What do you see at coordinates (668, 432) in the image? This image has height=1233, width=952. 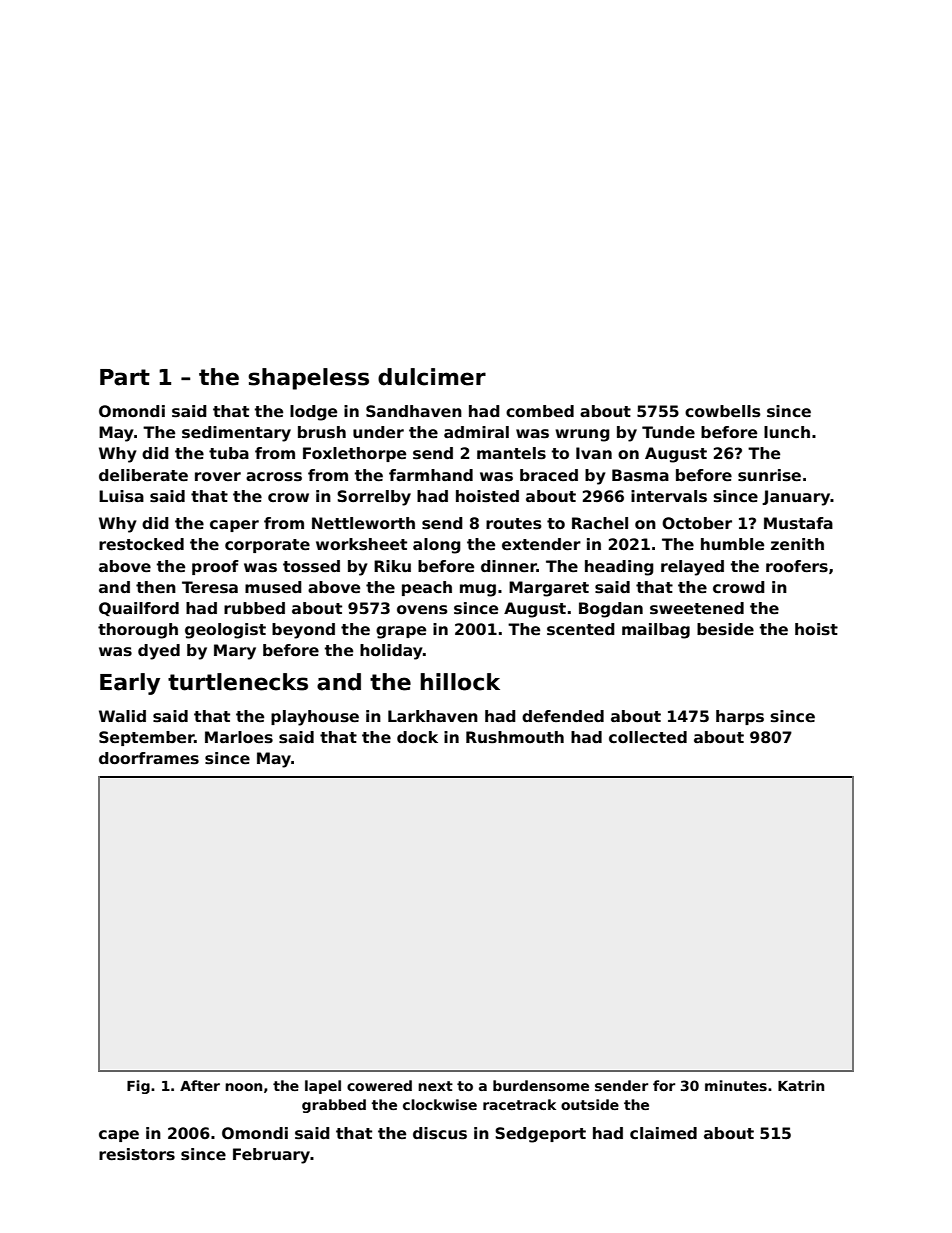 I see `Tunde` at bounding box center [668, 432].
